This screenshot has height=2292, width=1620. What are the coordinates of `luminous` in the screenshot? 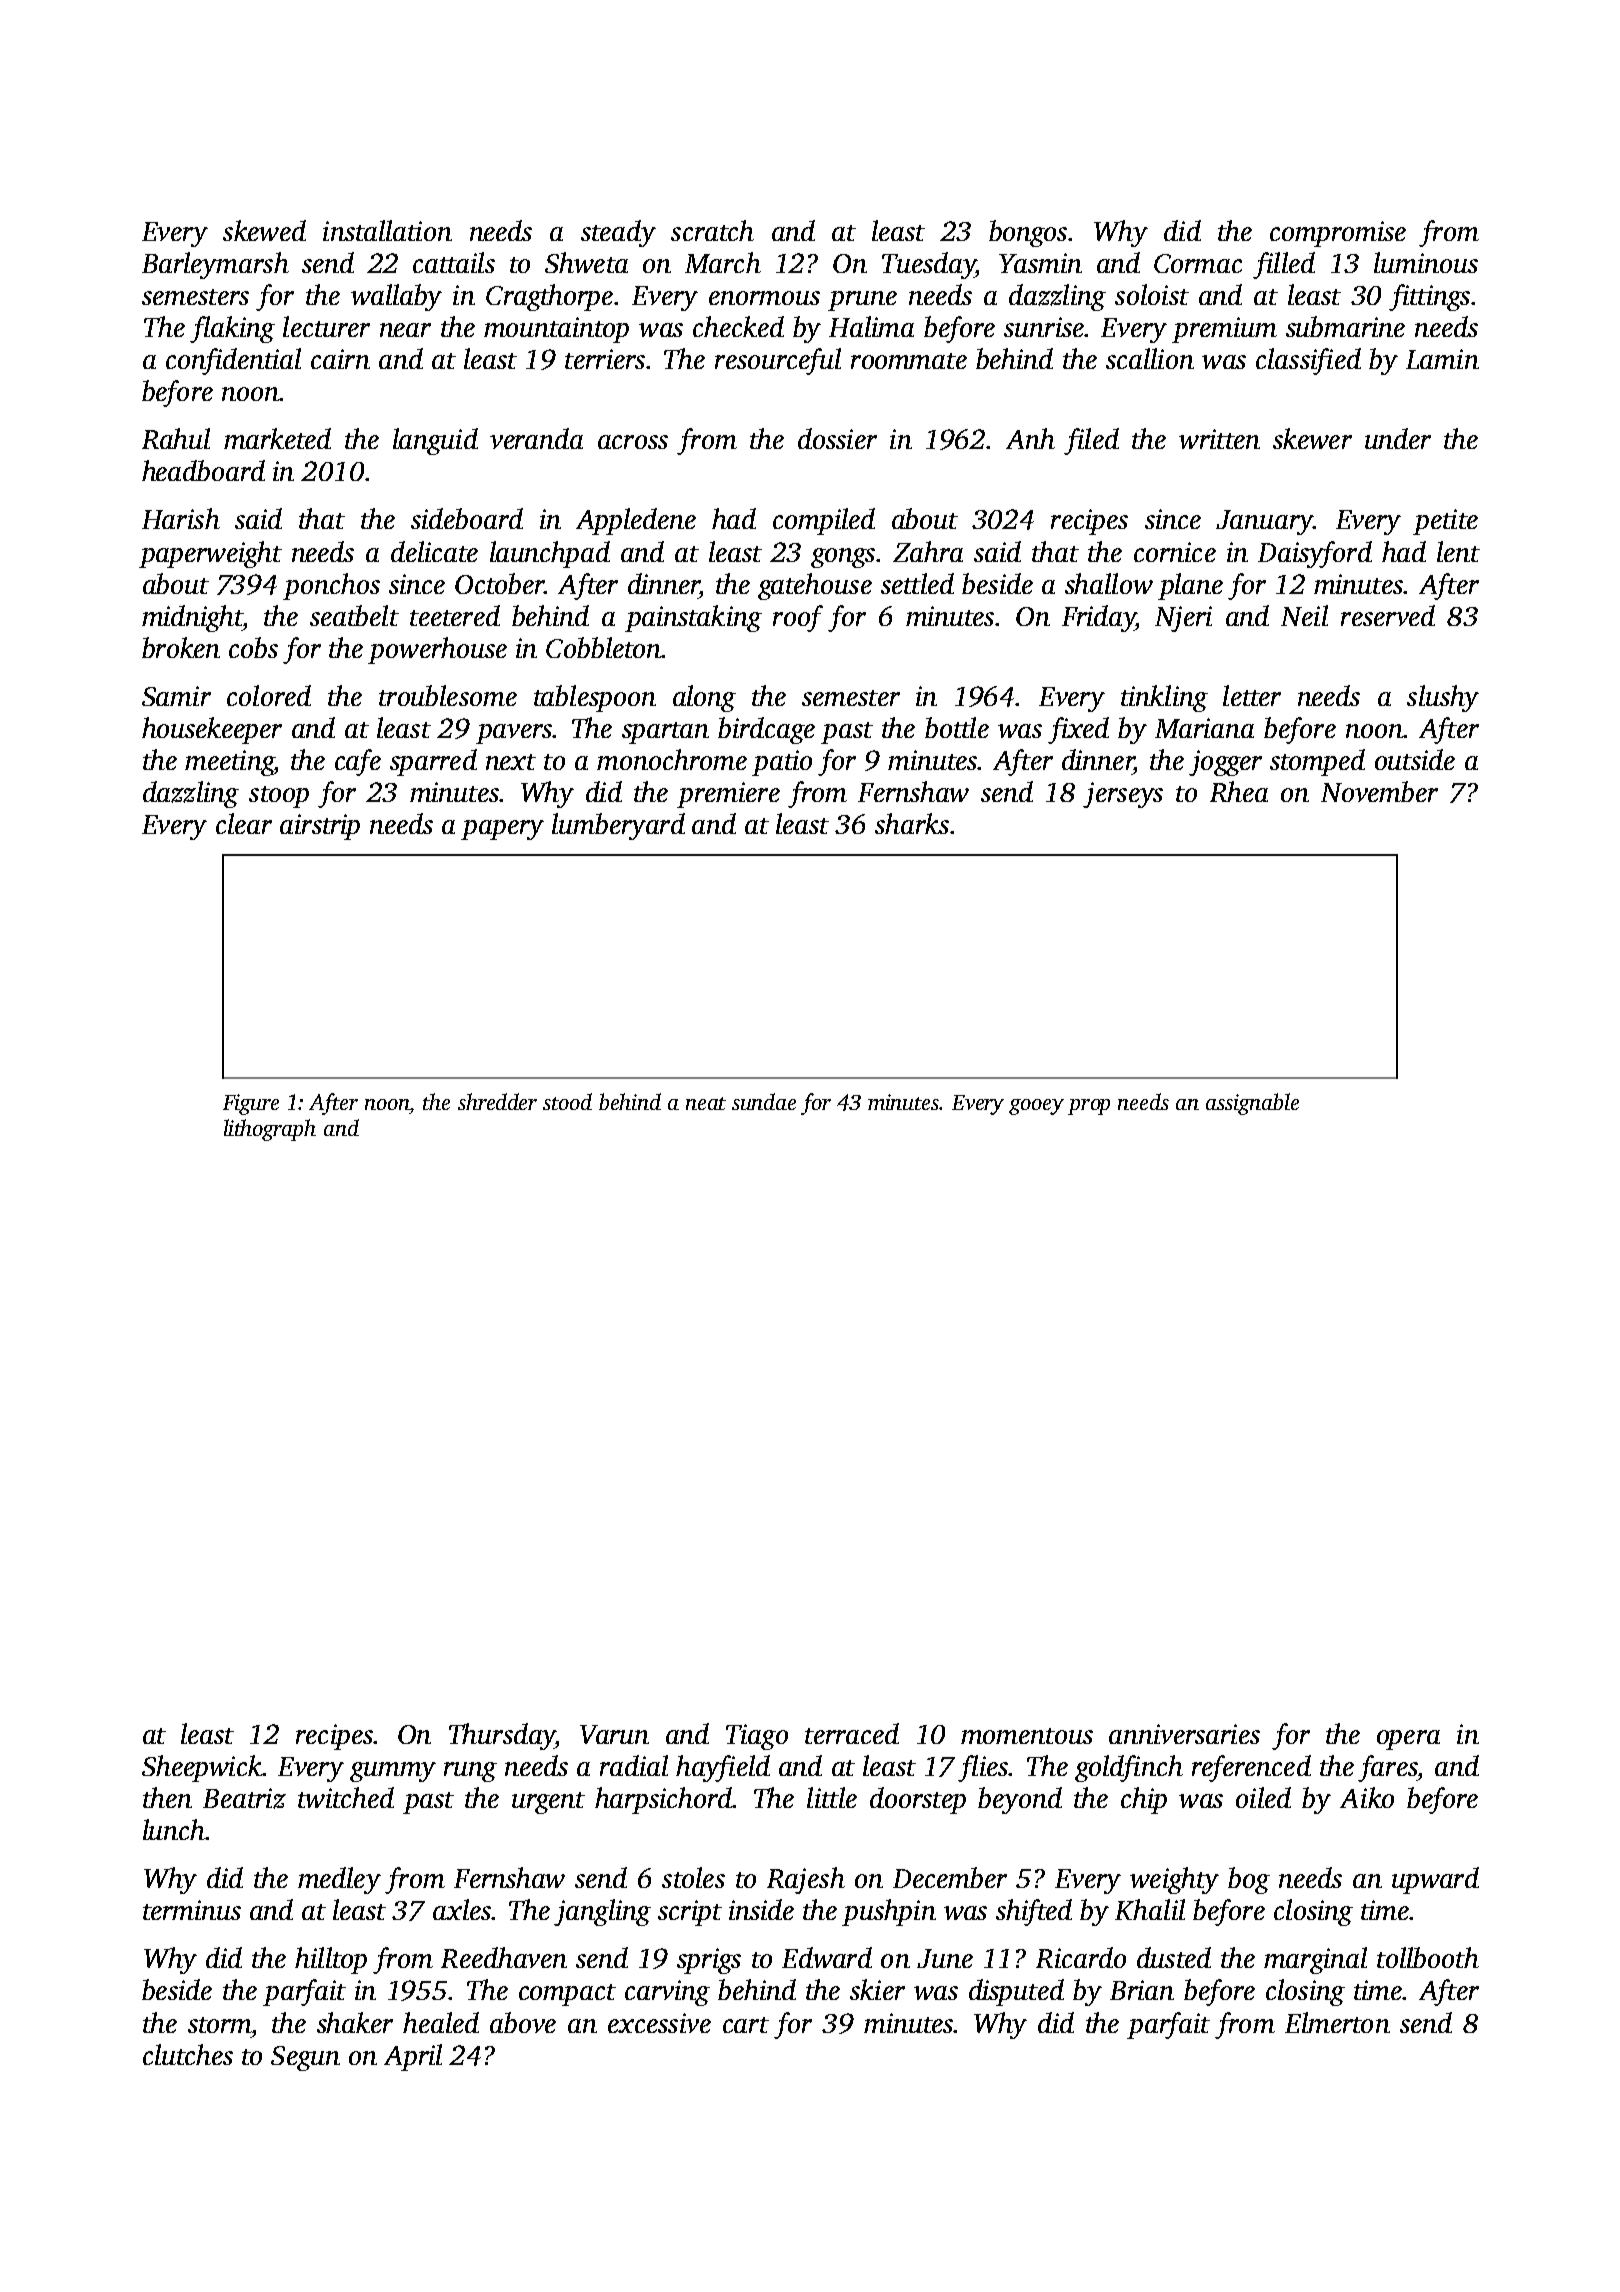 It's located at (1426, 262).
